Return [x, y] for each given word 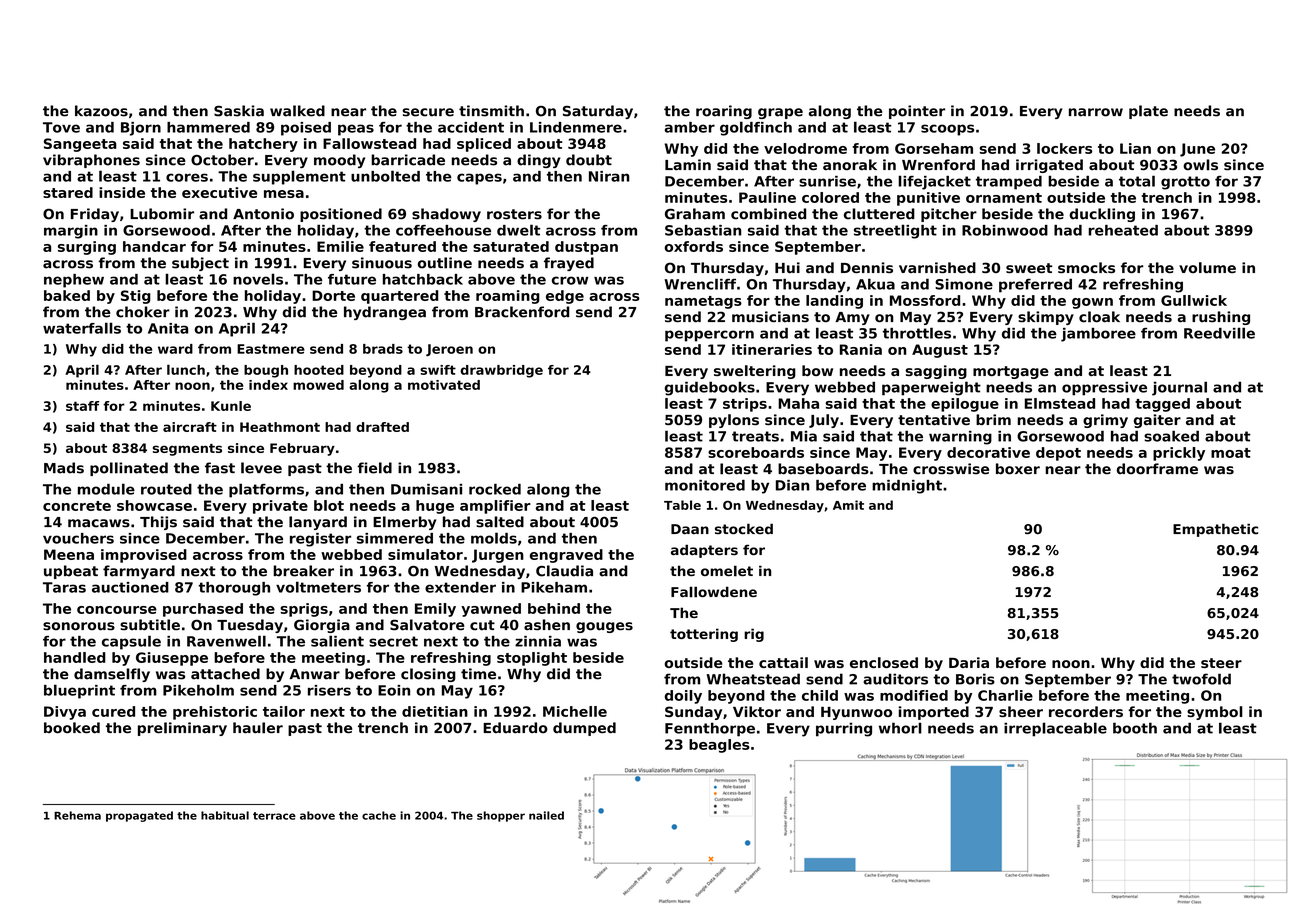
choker [143, 312]
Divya [65, 713]
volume [1207, 267]
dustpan [586, 248]
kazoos [101, 111]
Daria [969, 662]
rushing [1221, 318]
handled [75, 657]
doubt [589, 160]
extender [460, 587]
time [478, 674]
